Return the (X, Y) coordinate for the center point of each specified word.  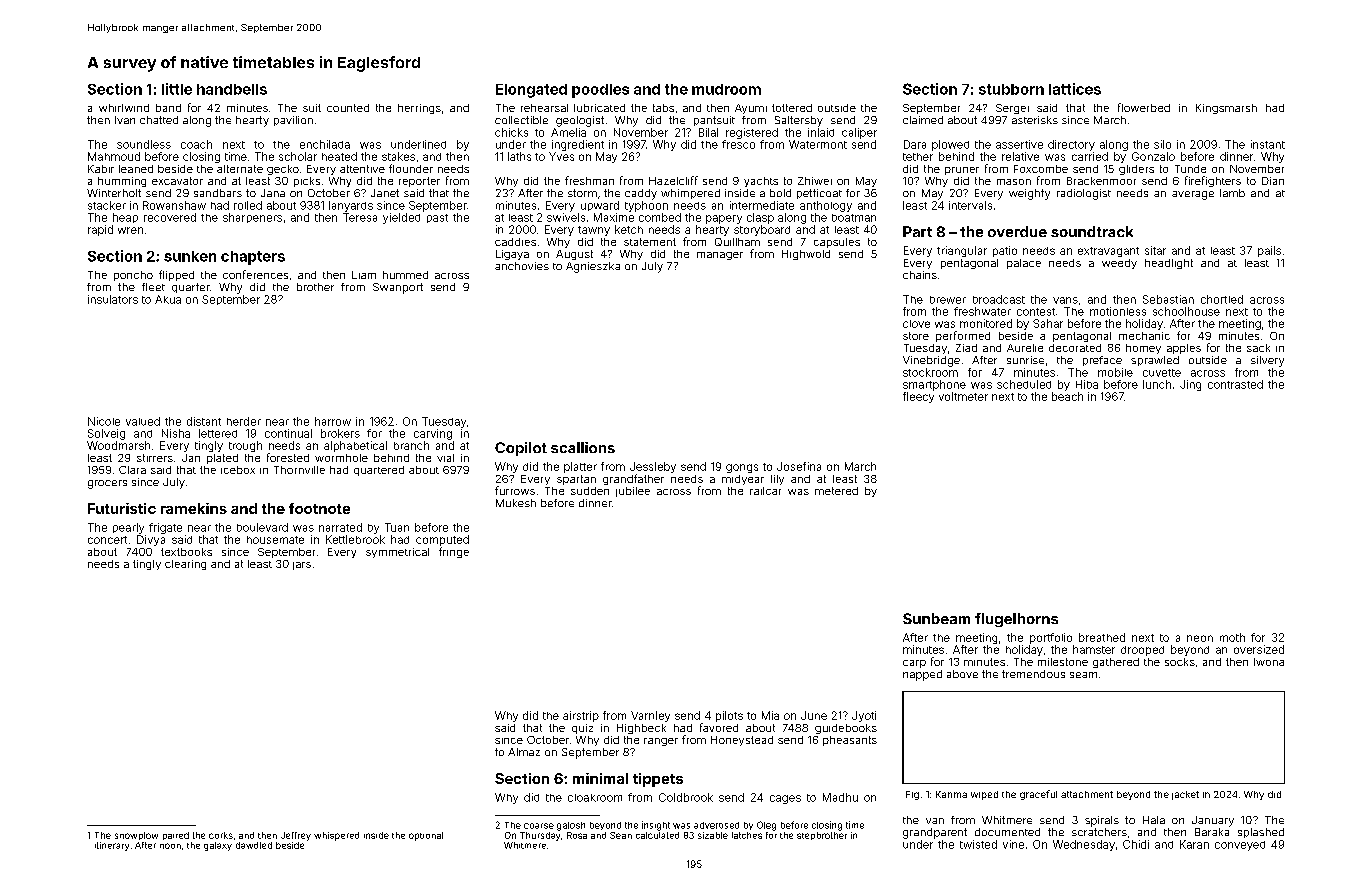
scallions (583, 447)
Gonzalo (1153, 156)
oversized (1259, 649)
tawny (594, 231)
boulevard (262, 527)
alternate (240, 169)
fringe (454, 552)
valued (143, 421)
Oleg (766, 826)
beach (1067, 396)
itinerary (112, 846)
